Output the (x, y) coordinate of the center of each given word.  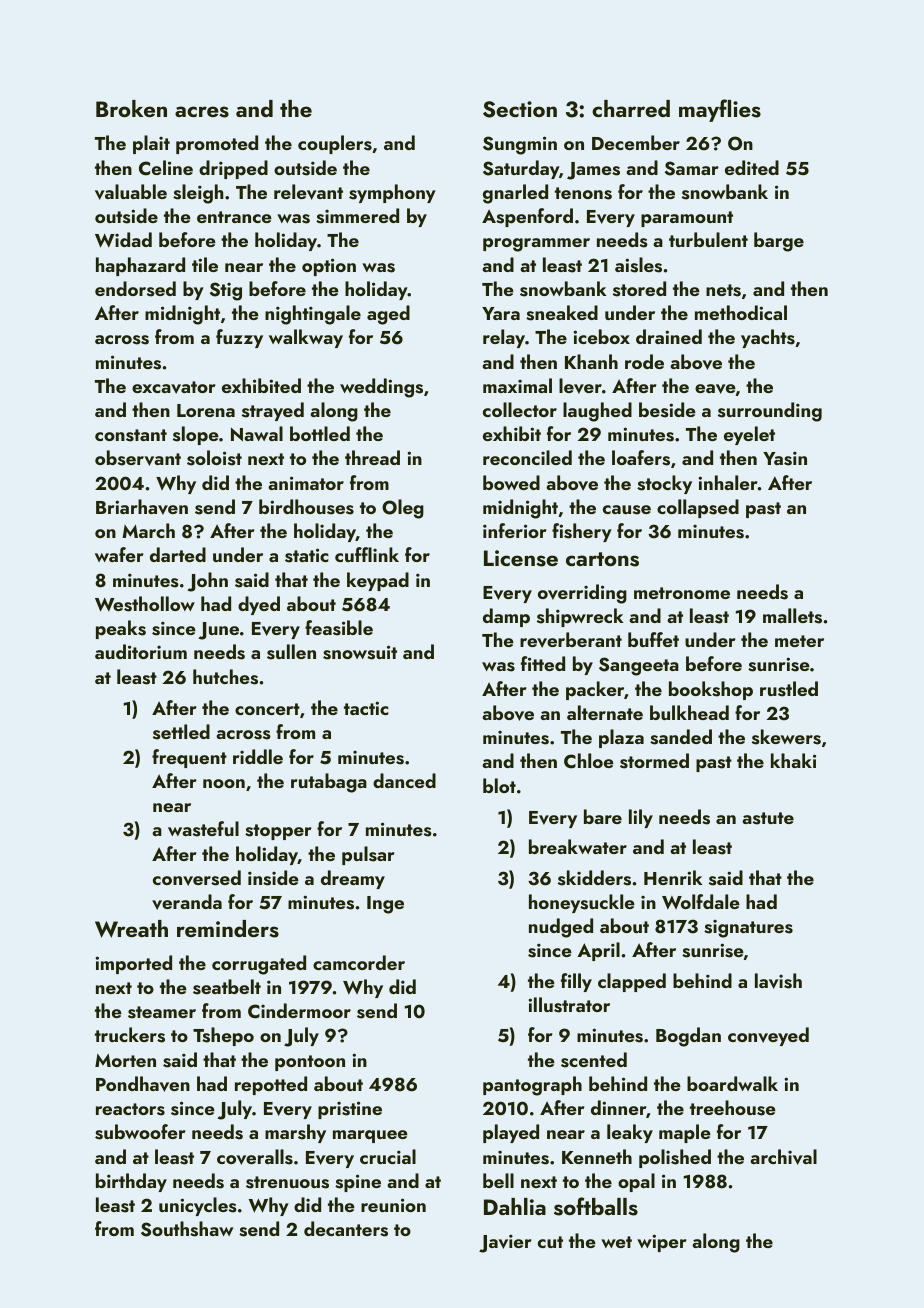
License (521, 558)
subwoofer (140, 1132)
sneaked (562, 313)
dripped (233, 169)
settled (181, 732)
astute (768, 818)
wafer (119, 554)
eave (715, 389)
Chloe (589, 761)
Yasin (785, 458)
